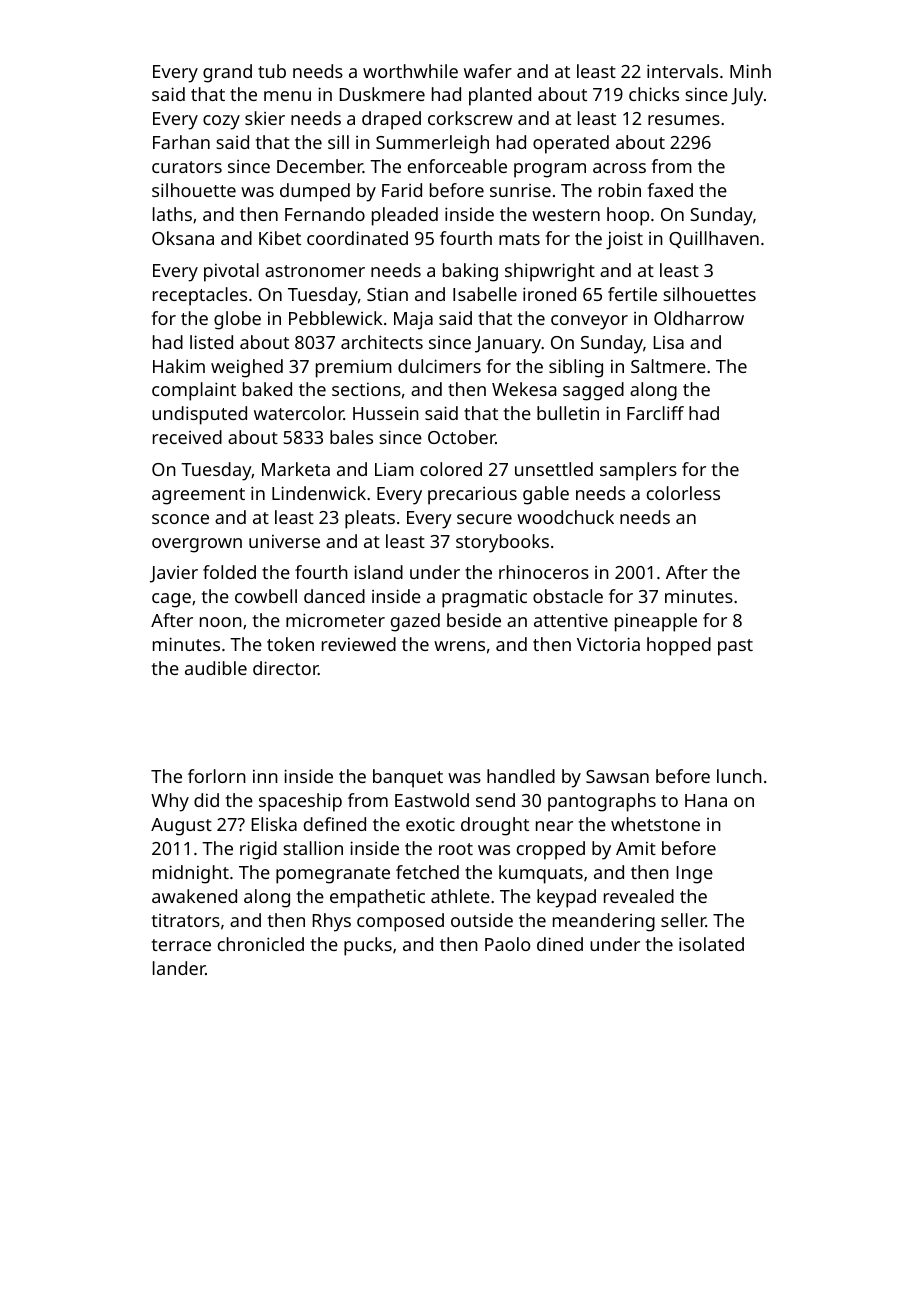 This screenshot has width=924, height=1311. What do you see at coordinates (750, 71) in the screenshot?
I see `Minh` at bounding box center [750, 71].
